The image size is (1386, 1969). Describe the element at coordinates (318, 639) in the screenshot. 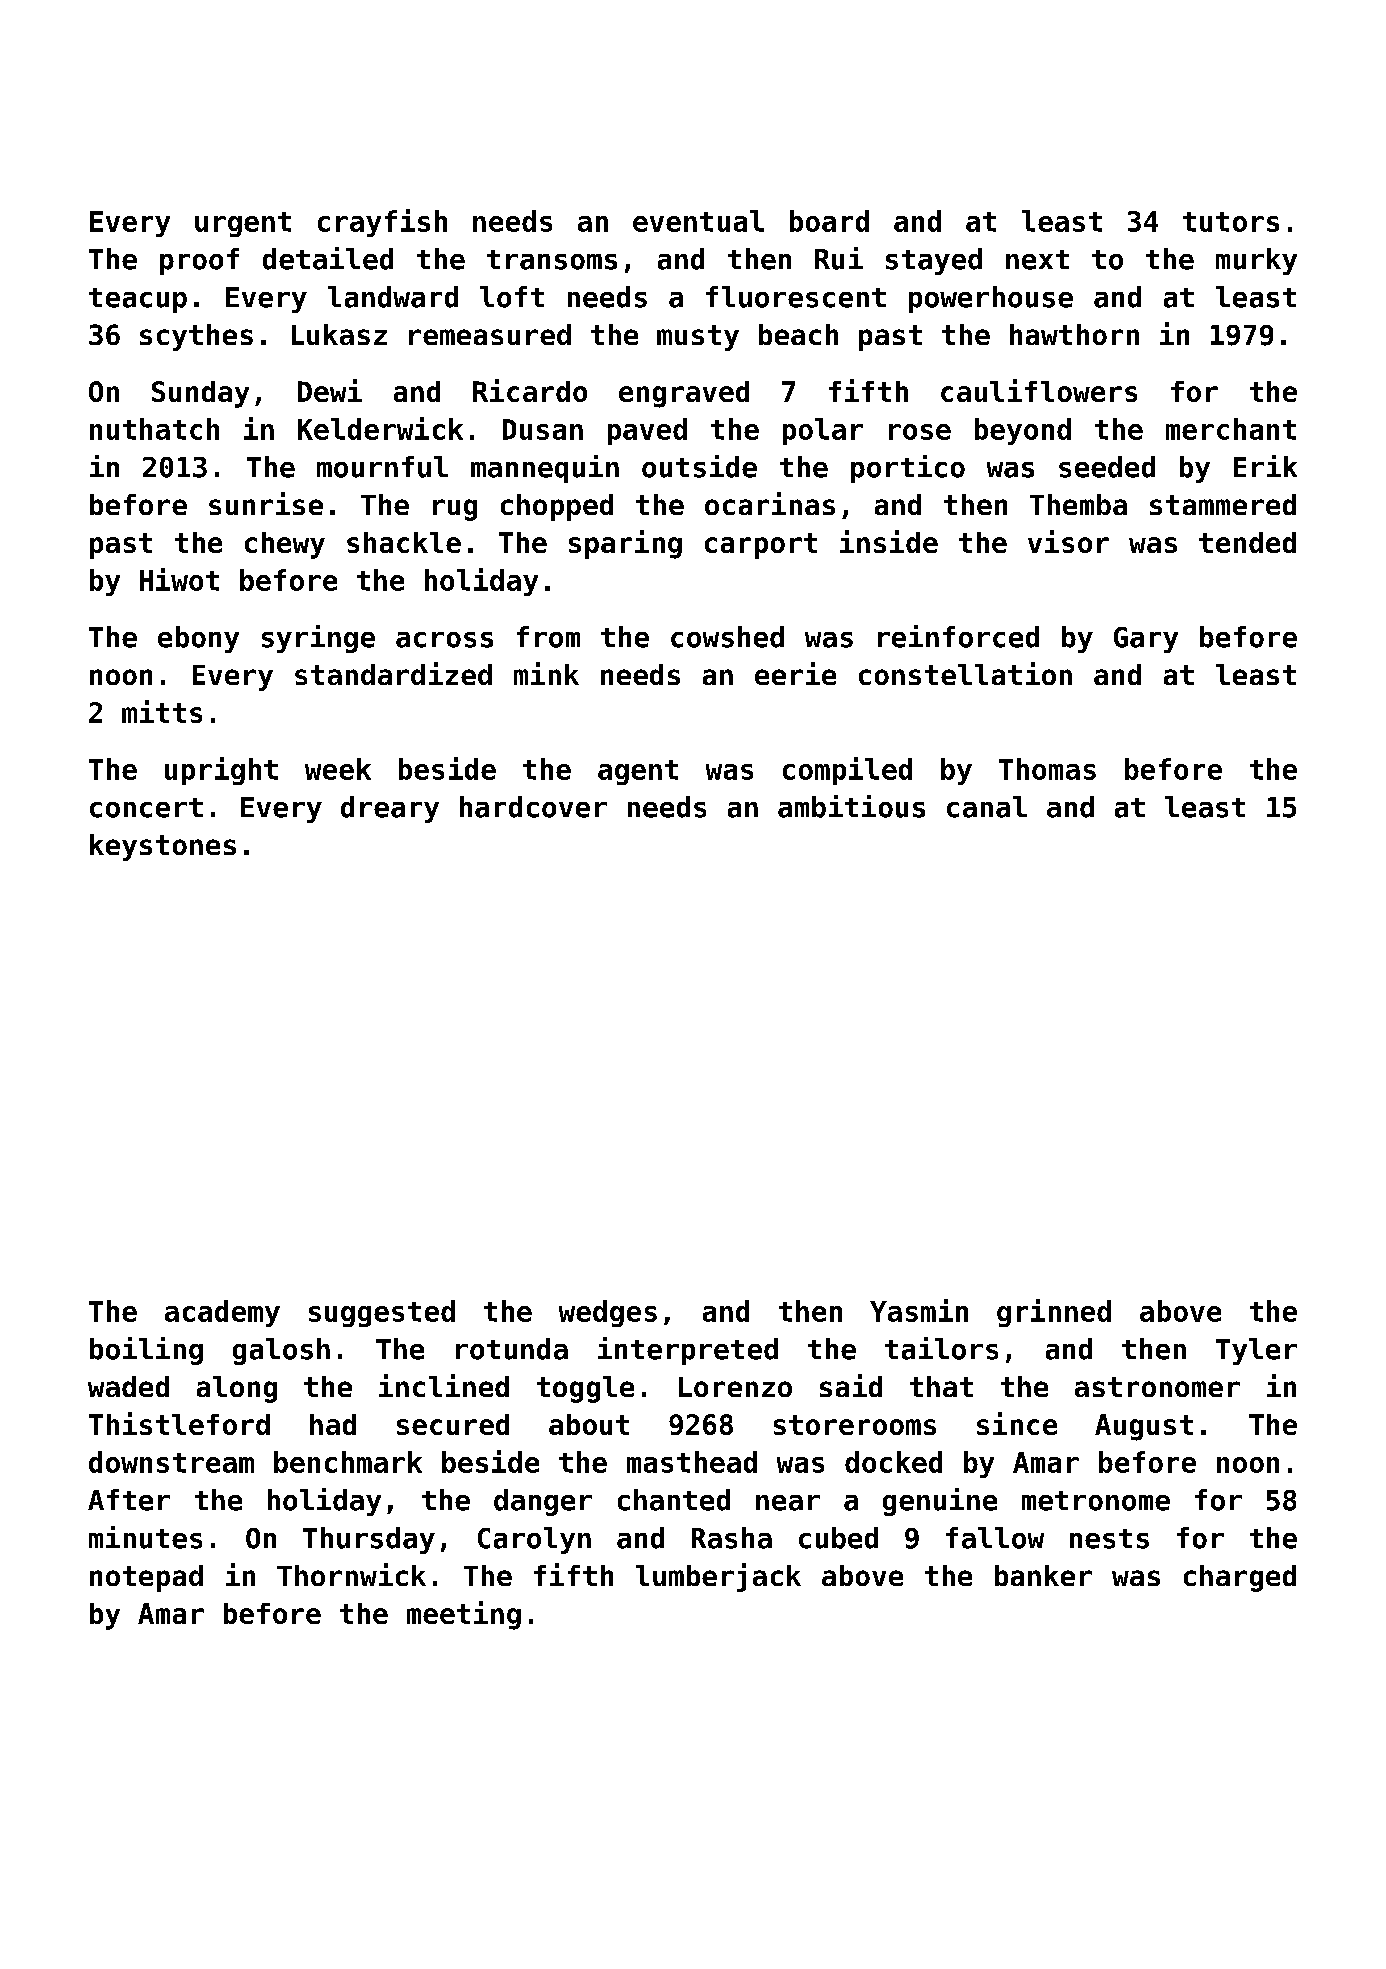

I see `syringe` at that location.
